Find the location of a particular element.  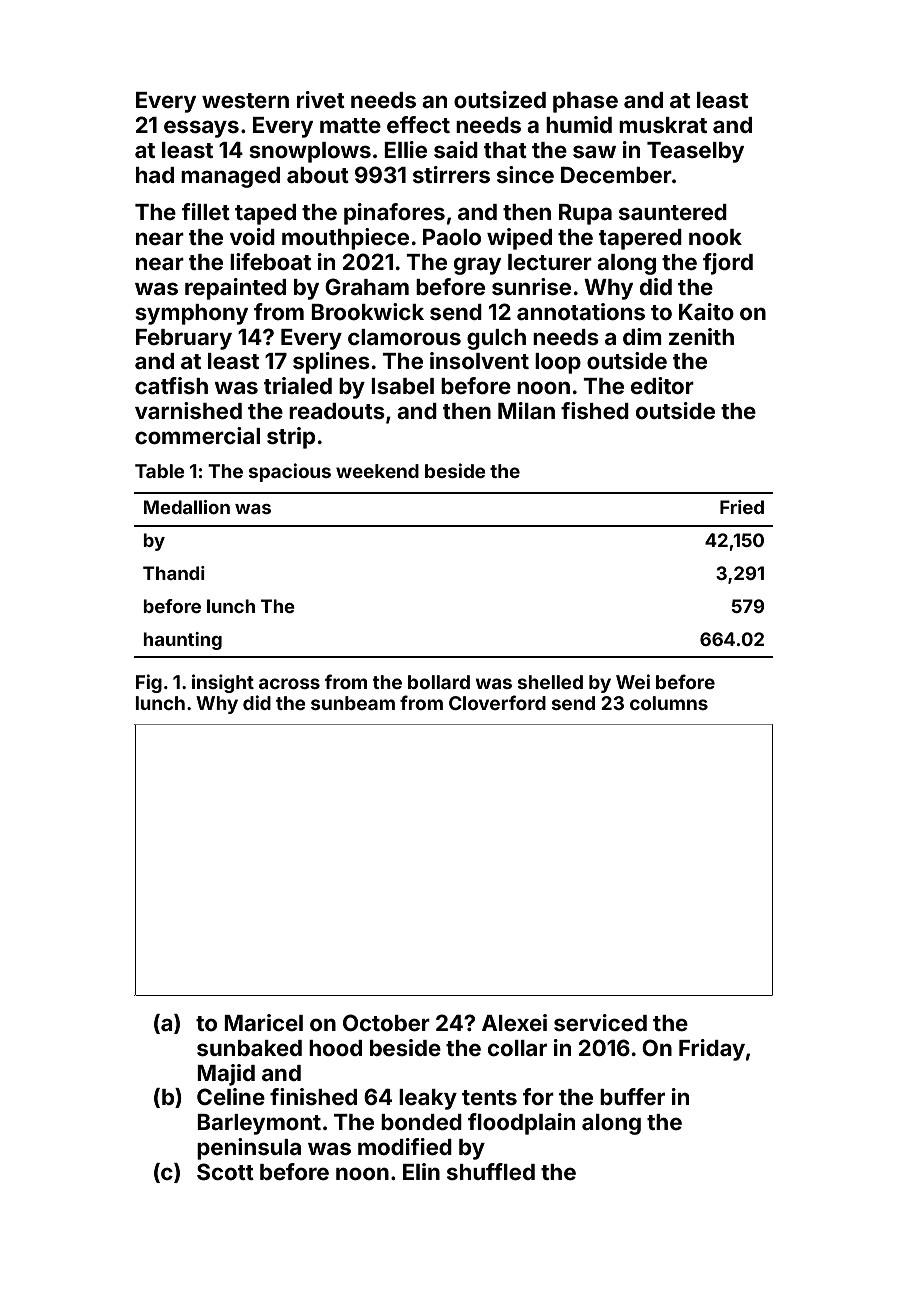

Alexei is located at coordinates (514, 1022).
